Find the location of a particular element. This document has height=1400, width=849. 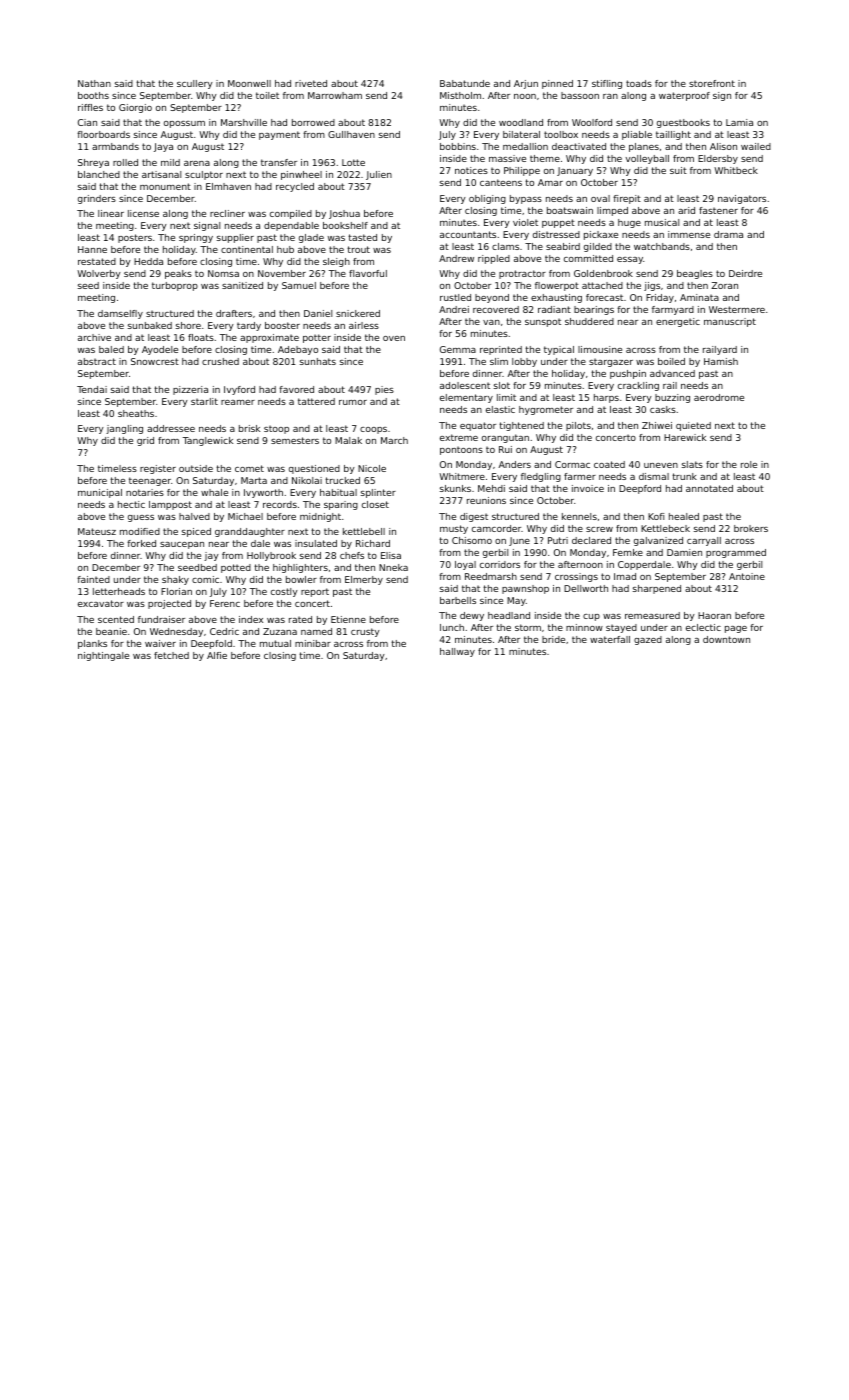

pontoons is located at coordinates (461, 450).
